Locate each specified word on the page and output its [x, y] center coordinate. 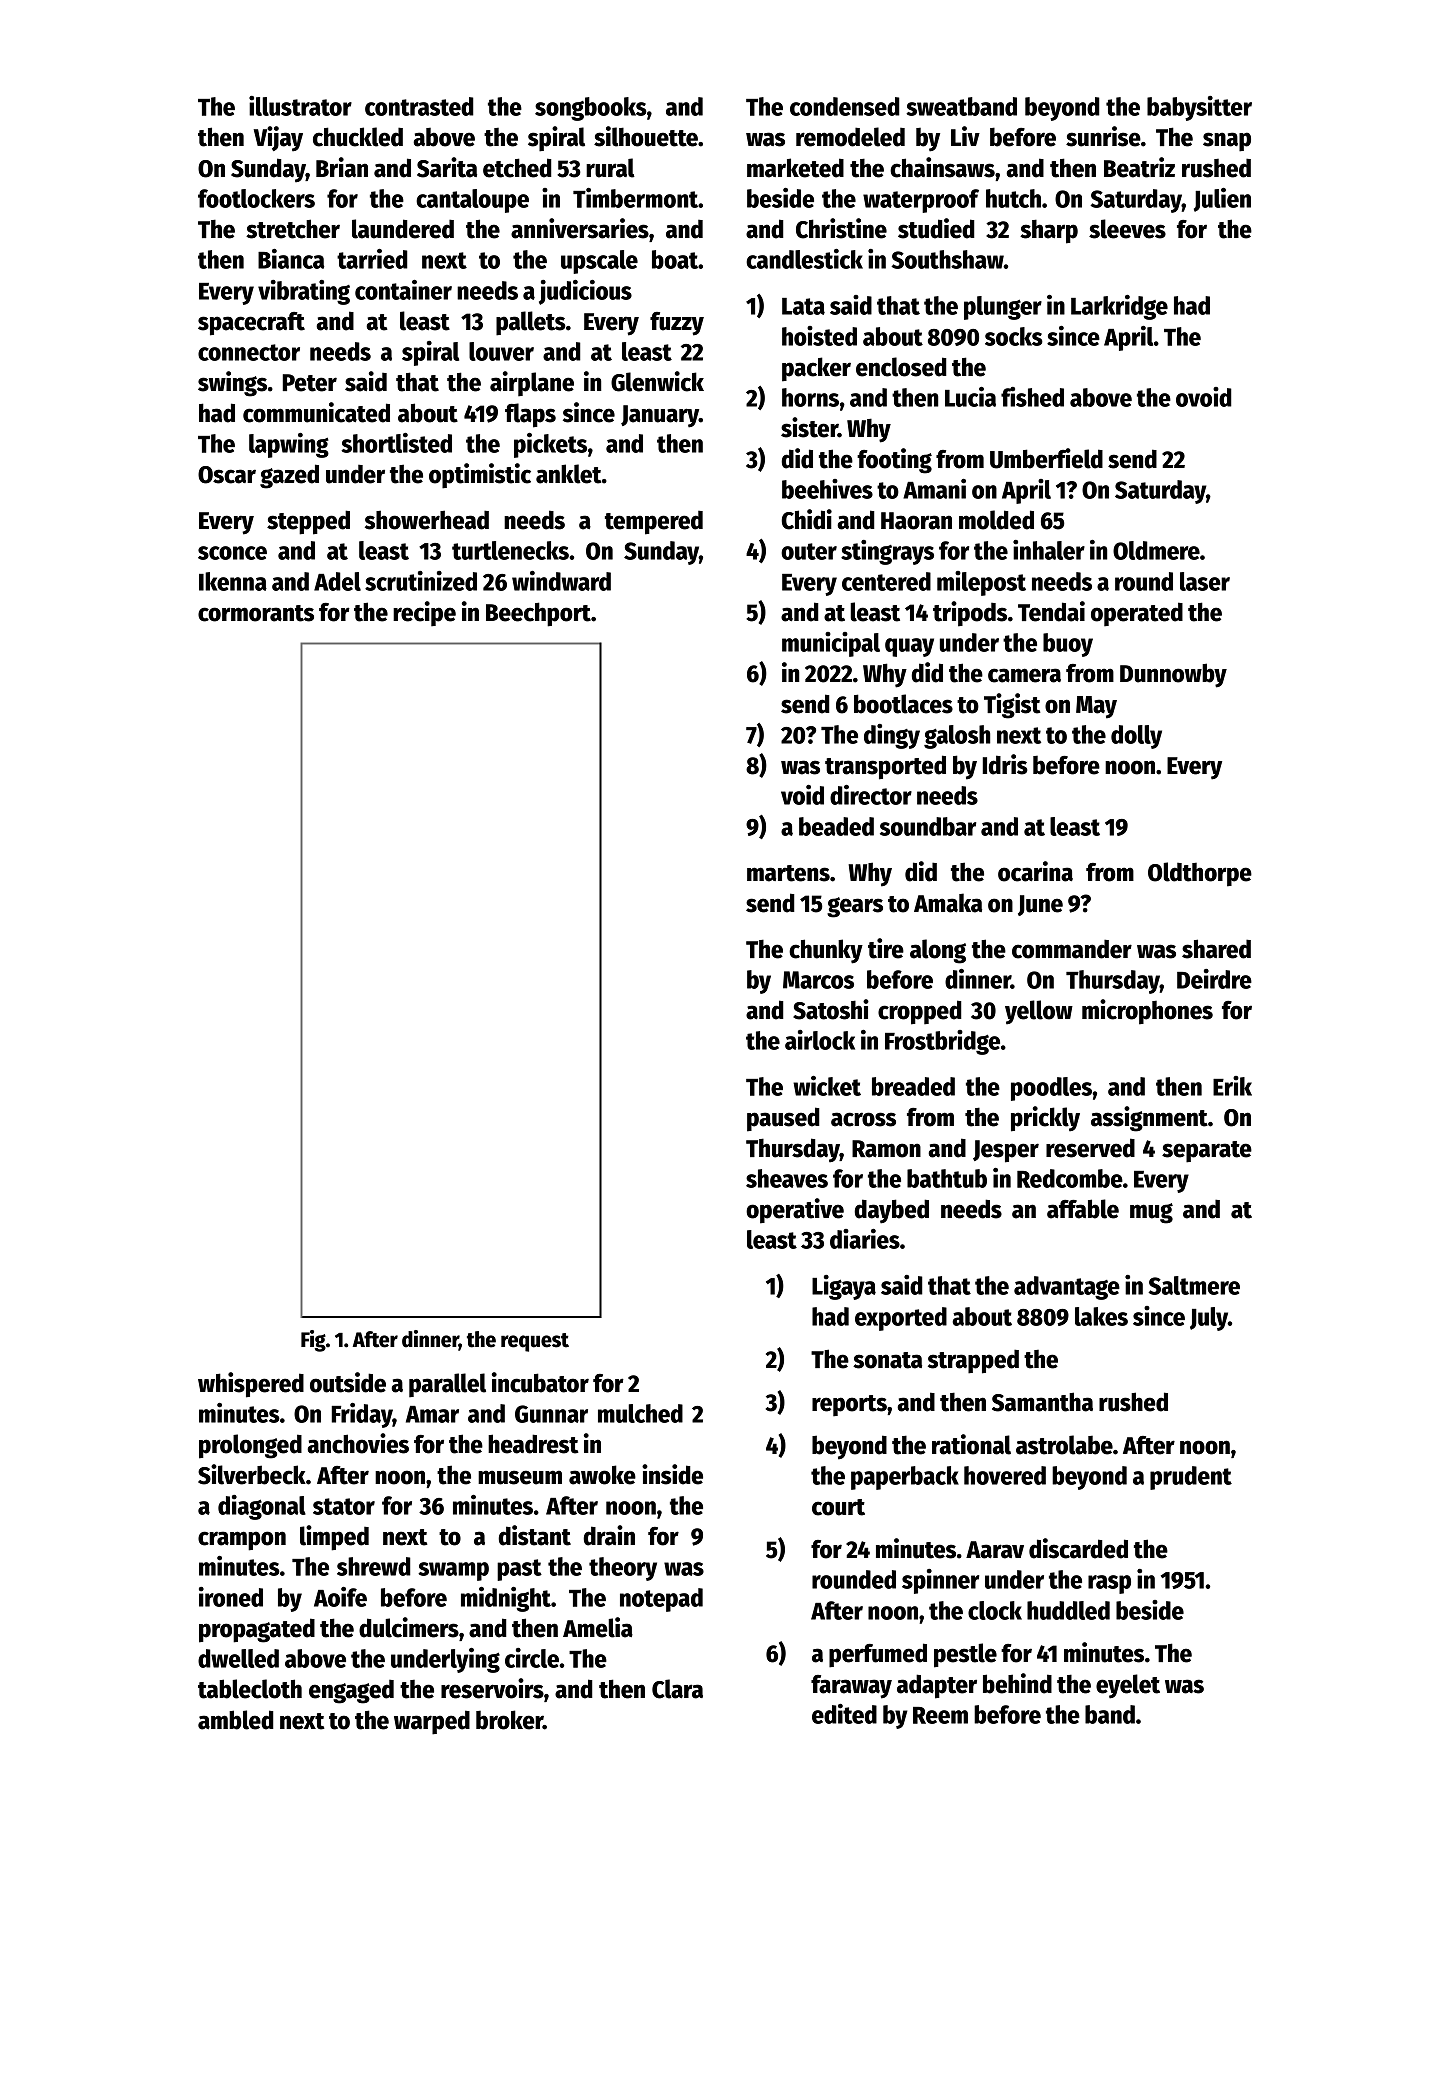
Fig [313, 1341]
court [838, 1507]
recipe [424, 614]
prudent [1191, 1478]
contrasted [419, 106]
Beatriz [1139, 167]
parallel [447, 1385]
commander [1072, 949]
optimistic [480, 476]
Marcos [818, 980]
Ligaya [844, 1287]
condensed [845, 106]
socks [1014, 336]
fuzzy [677, 324]
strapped [973, 1361]
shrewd [374, 1566]
